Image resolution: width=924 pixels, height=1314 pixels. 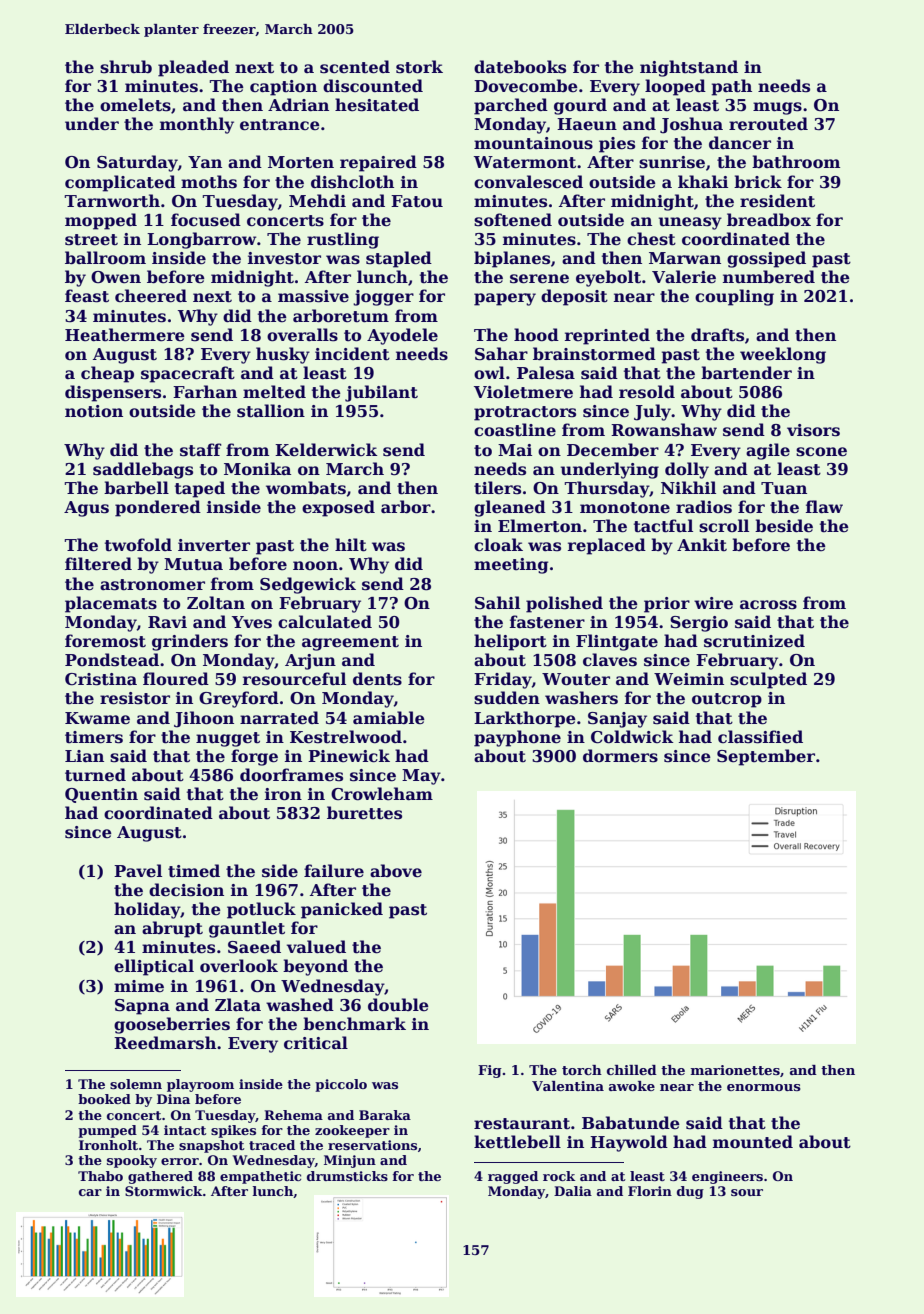 What do you see at coordinates (283, 355) in the screenshot?
I see `husky` at bounding box center [283, 355].
